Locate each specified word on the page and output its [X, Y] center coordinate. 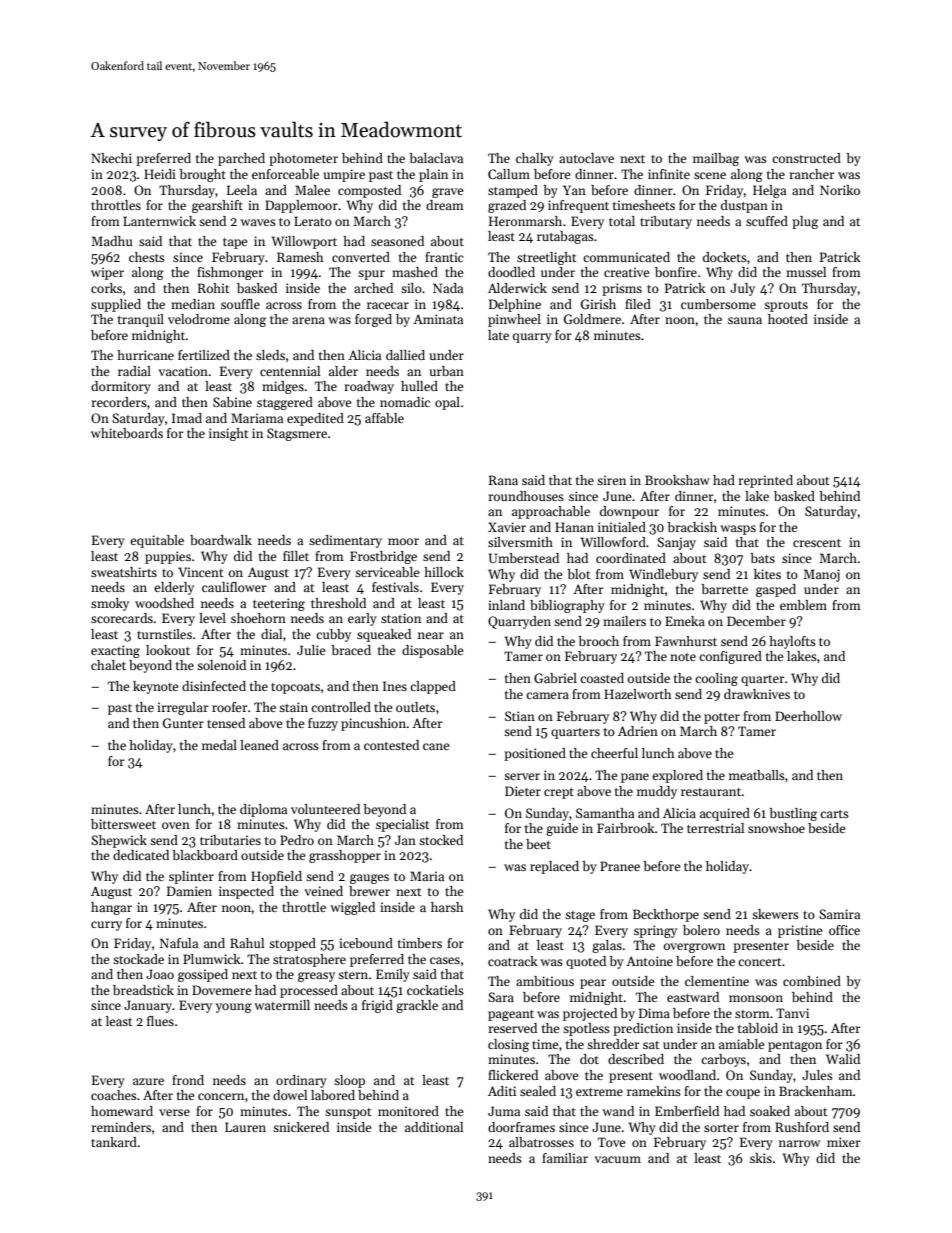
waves [258, 222]
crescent [817, 543]
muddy [657, 792]
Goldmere [592, 319]
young [234, 1008]
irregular [183, 708]
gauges [369, 879]
